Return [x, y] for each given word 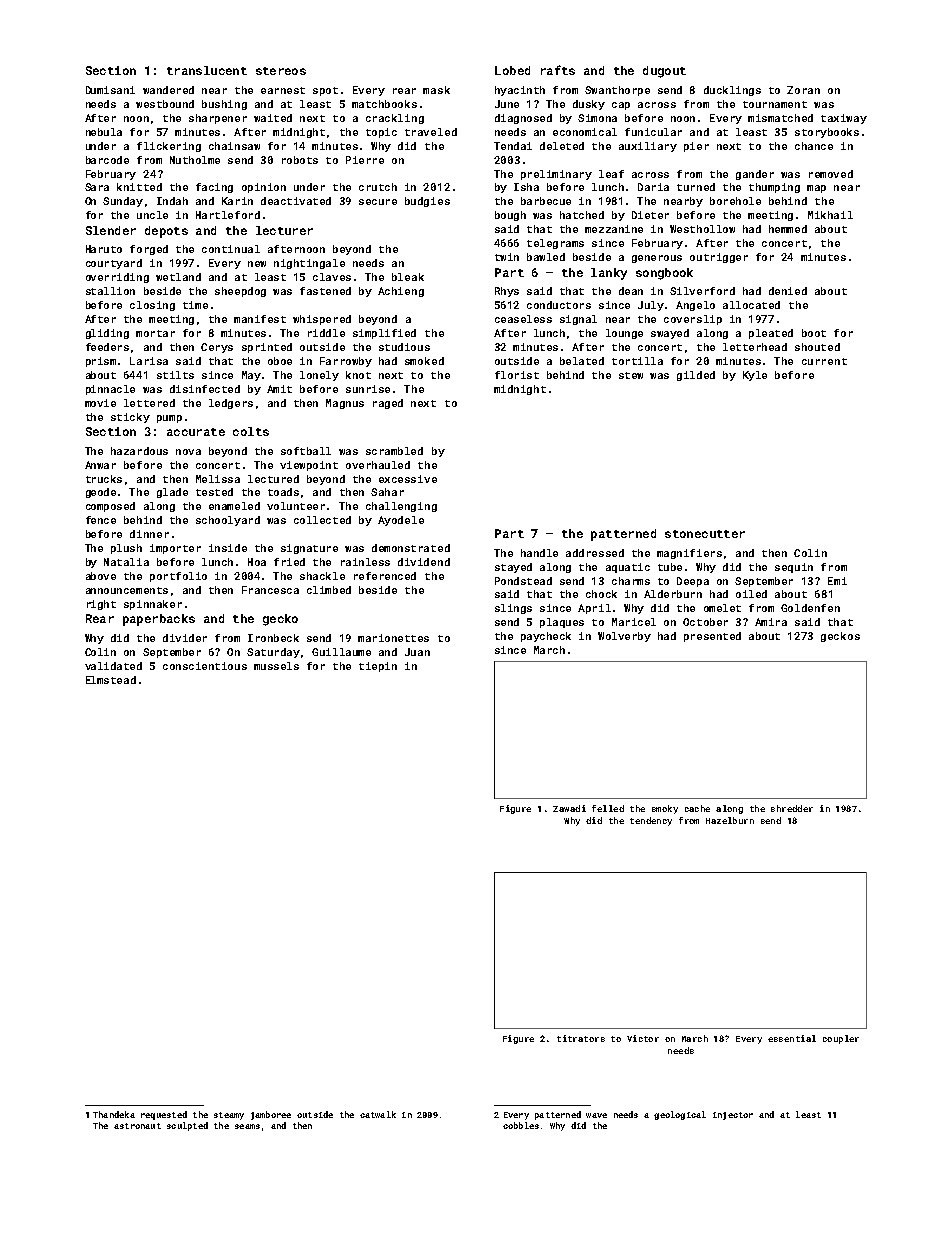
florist [517, 375]
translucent [207, 70]
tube [670, 567]
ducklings [732, 91]
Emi [837, 581]
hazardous [139, 451]
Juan [417, 652]
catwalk [378, 1114]
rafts [558, 70]
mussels [276, 666]
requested [164, 1115]
